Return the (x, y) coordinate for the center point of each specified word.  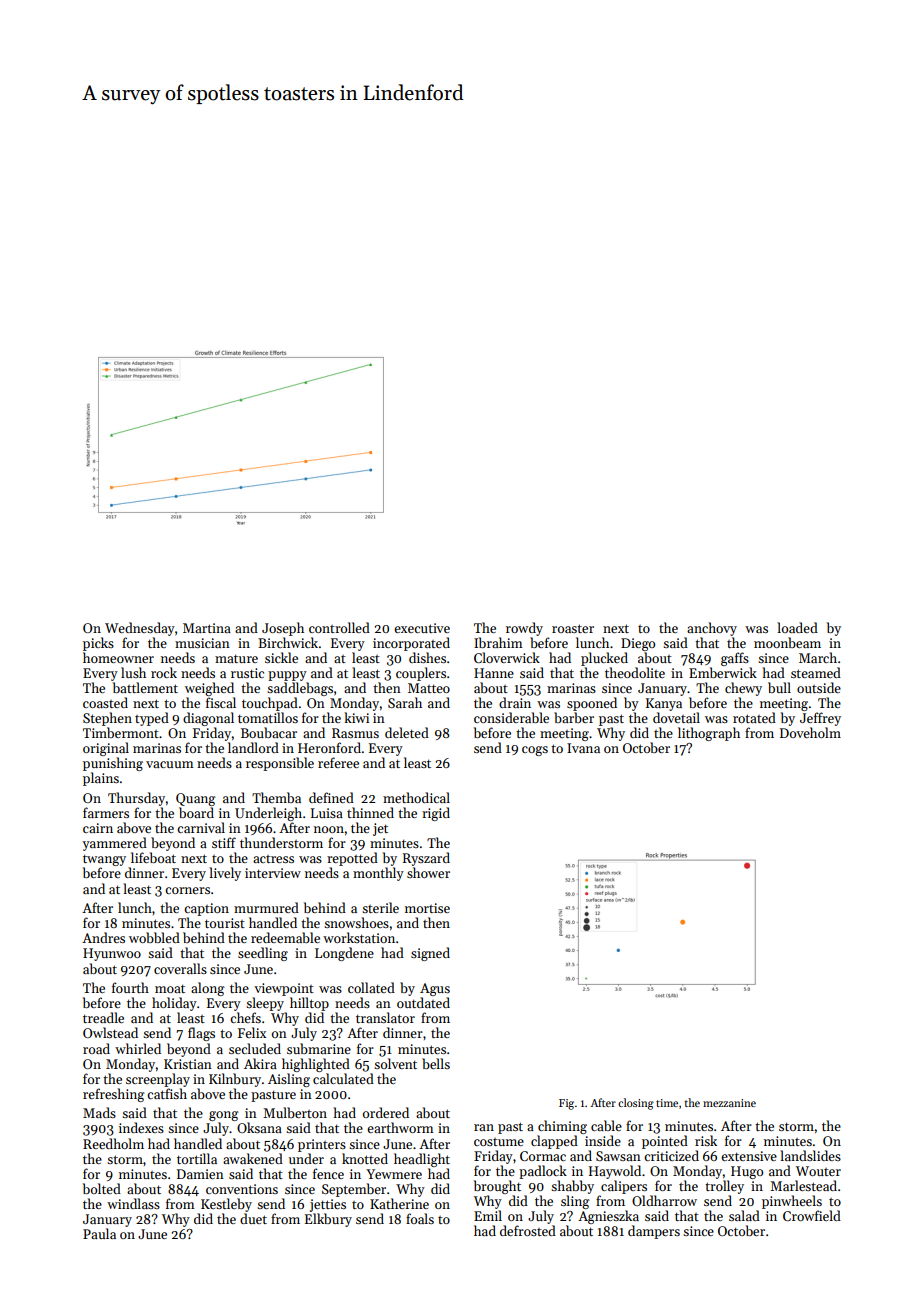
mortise (427, 908)
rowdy (524, 629)
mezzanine (729, 1103)
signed (430, 954)
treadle (103, 1017)
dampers (654, 1232)
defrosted (528, 1230)
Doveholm (810, 732)
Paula (99, 1233)
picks (98, 644)
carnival (201, 827)
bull (779, 687)
